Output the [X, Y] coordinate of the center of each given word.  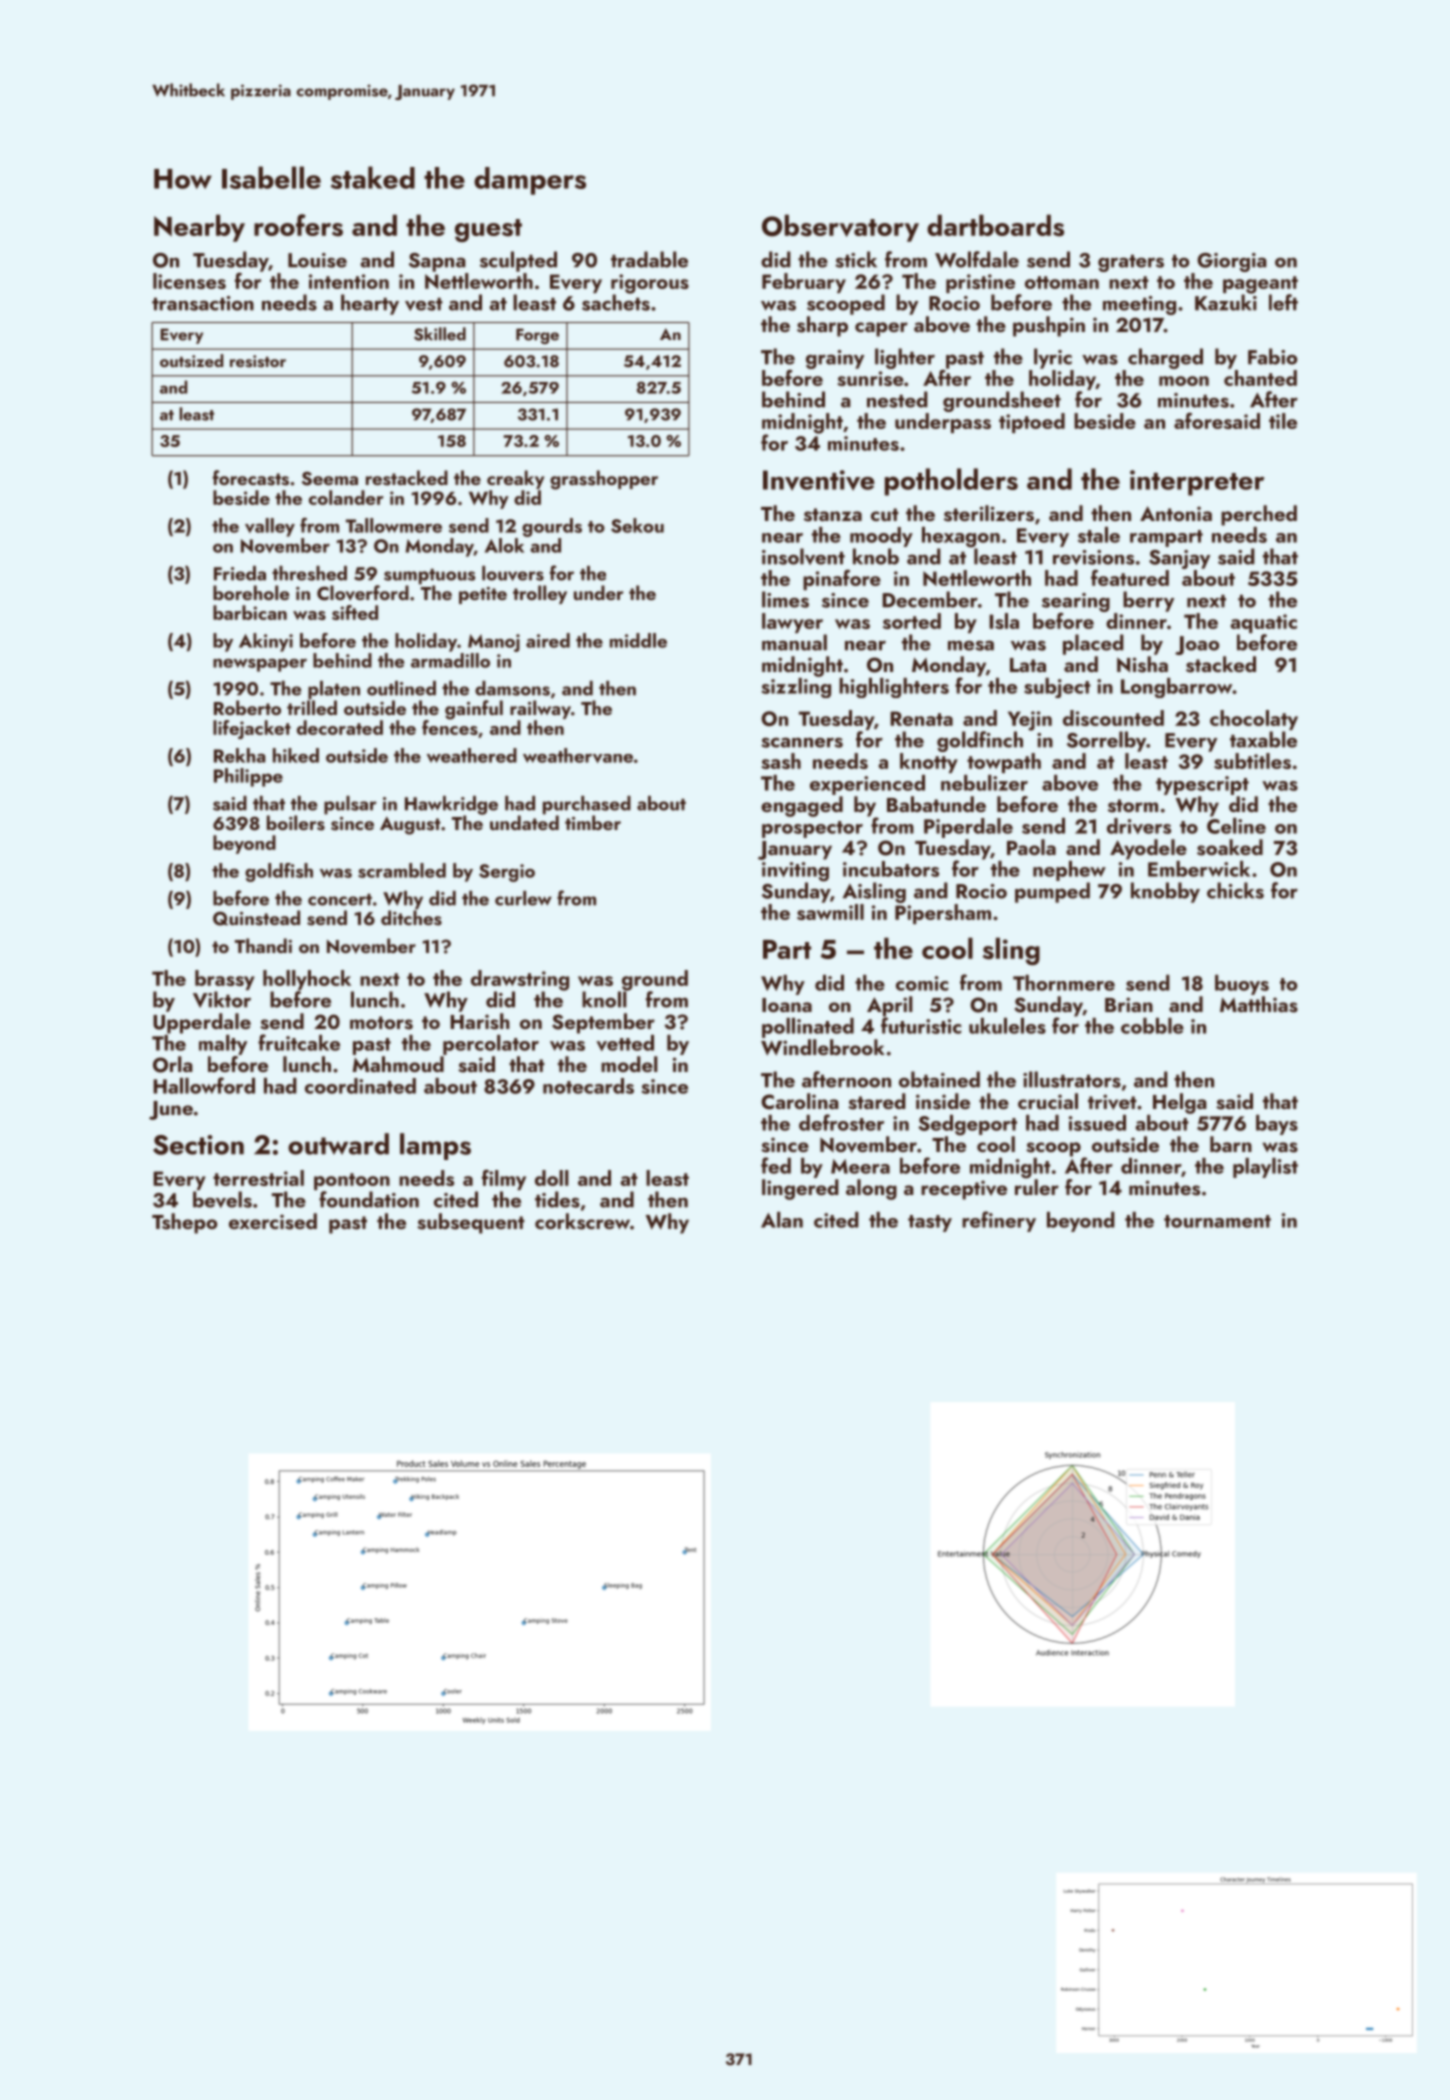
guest [488, 230]
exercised [273, 1221]
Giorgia [1232, 262]
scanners [802, 742]
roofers [298, 225]
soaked [1230, 847]
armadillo [450, 660]
